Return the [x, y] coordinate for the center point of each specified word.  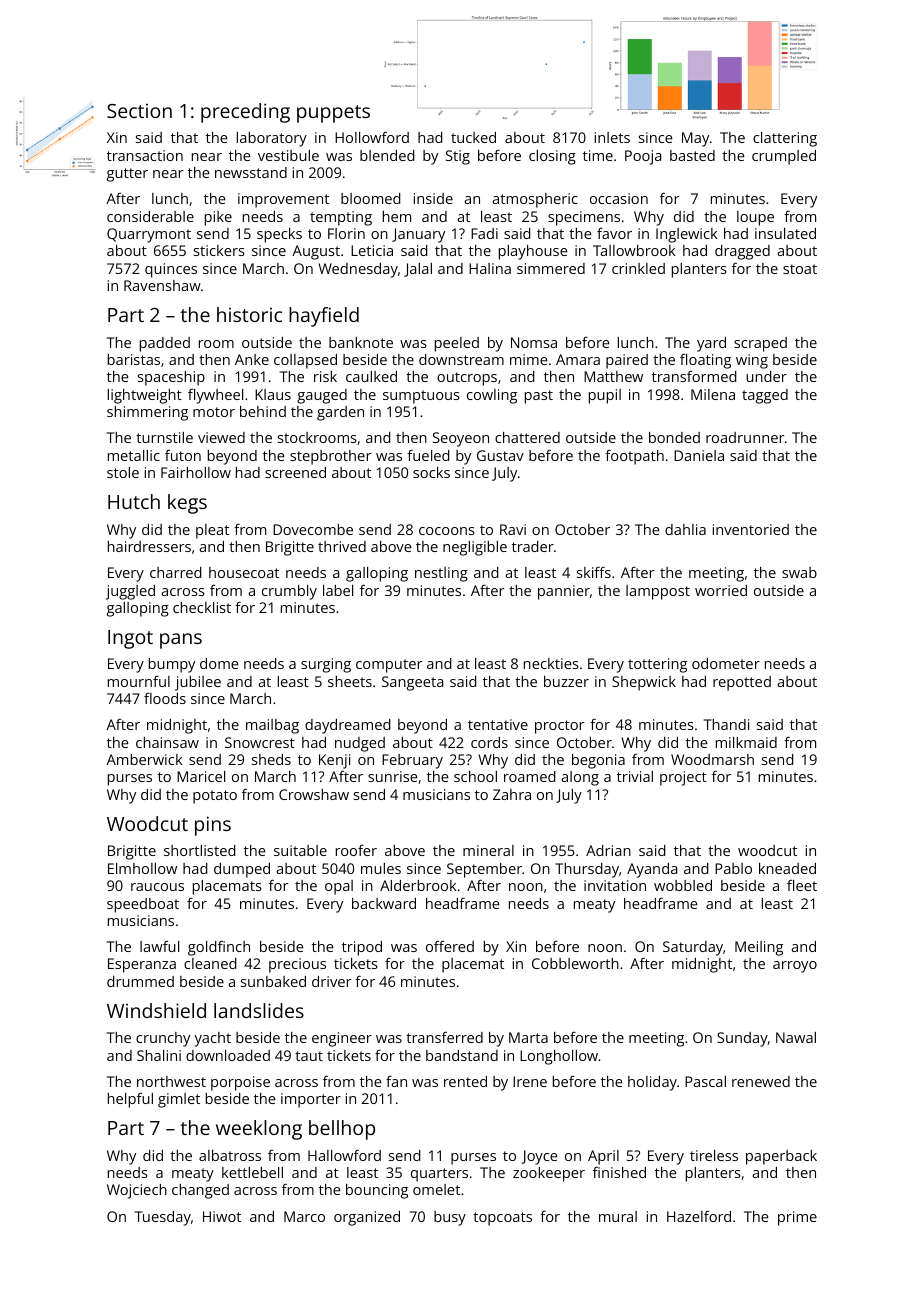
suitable [300, 850]
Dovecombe [313, 529]
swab [799, 572]
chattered [527, 437]
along [580, 778]
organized [367, 1218]
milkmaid [746, 742]
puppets [333, 114]
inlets [612, 137]
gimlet [179, 1100]
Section [139, 111]
